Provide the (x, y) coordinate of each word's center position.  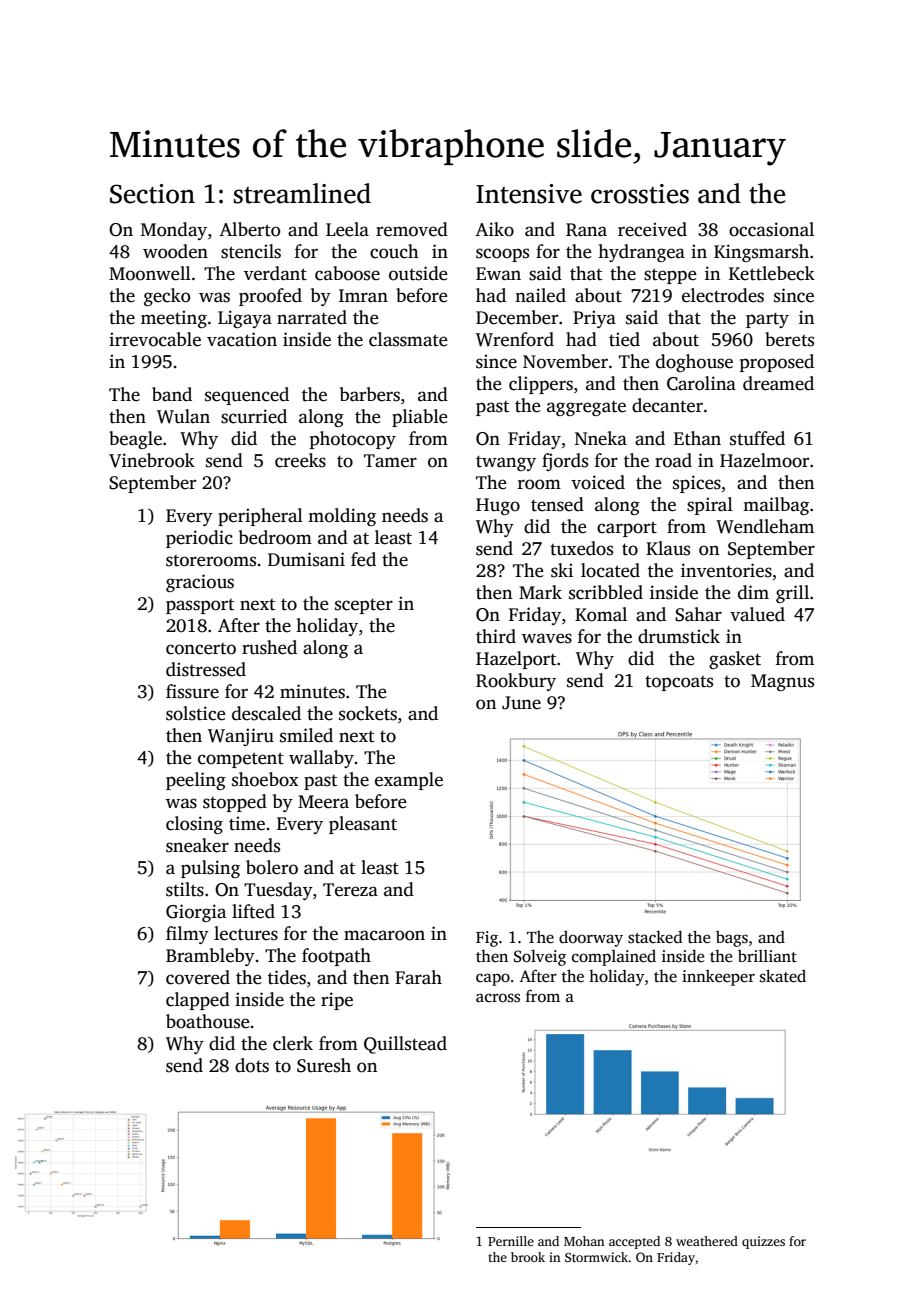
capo (493, 979)
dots (252, 1065)
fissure (192, 691)
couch (394, 251)
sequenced (247, 396)
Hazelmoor (764, 460)
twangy (506, 463)
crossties (640, 194)
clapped (198, 1001)
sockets (368, 713)
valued (757, 614)
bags (732, 939)
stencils (251, 251)
